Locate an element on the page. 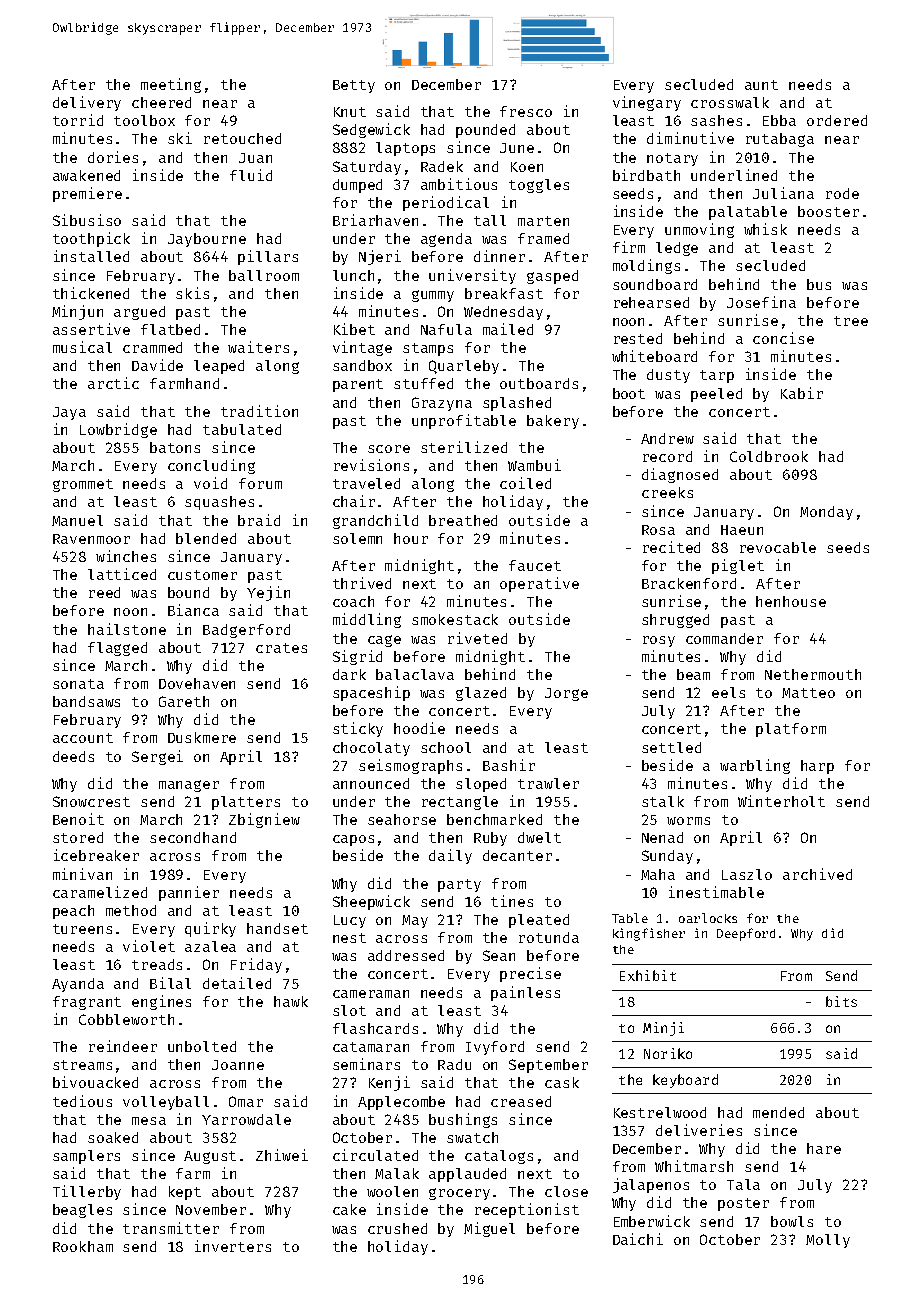 The width and height of the page is (924, 1308). icebreaker is located at coordinates (96, 855).
